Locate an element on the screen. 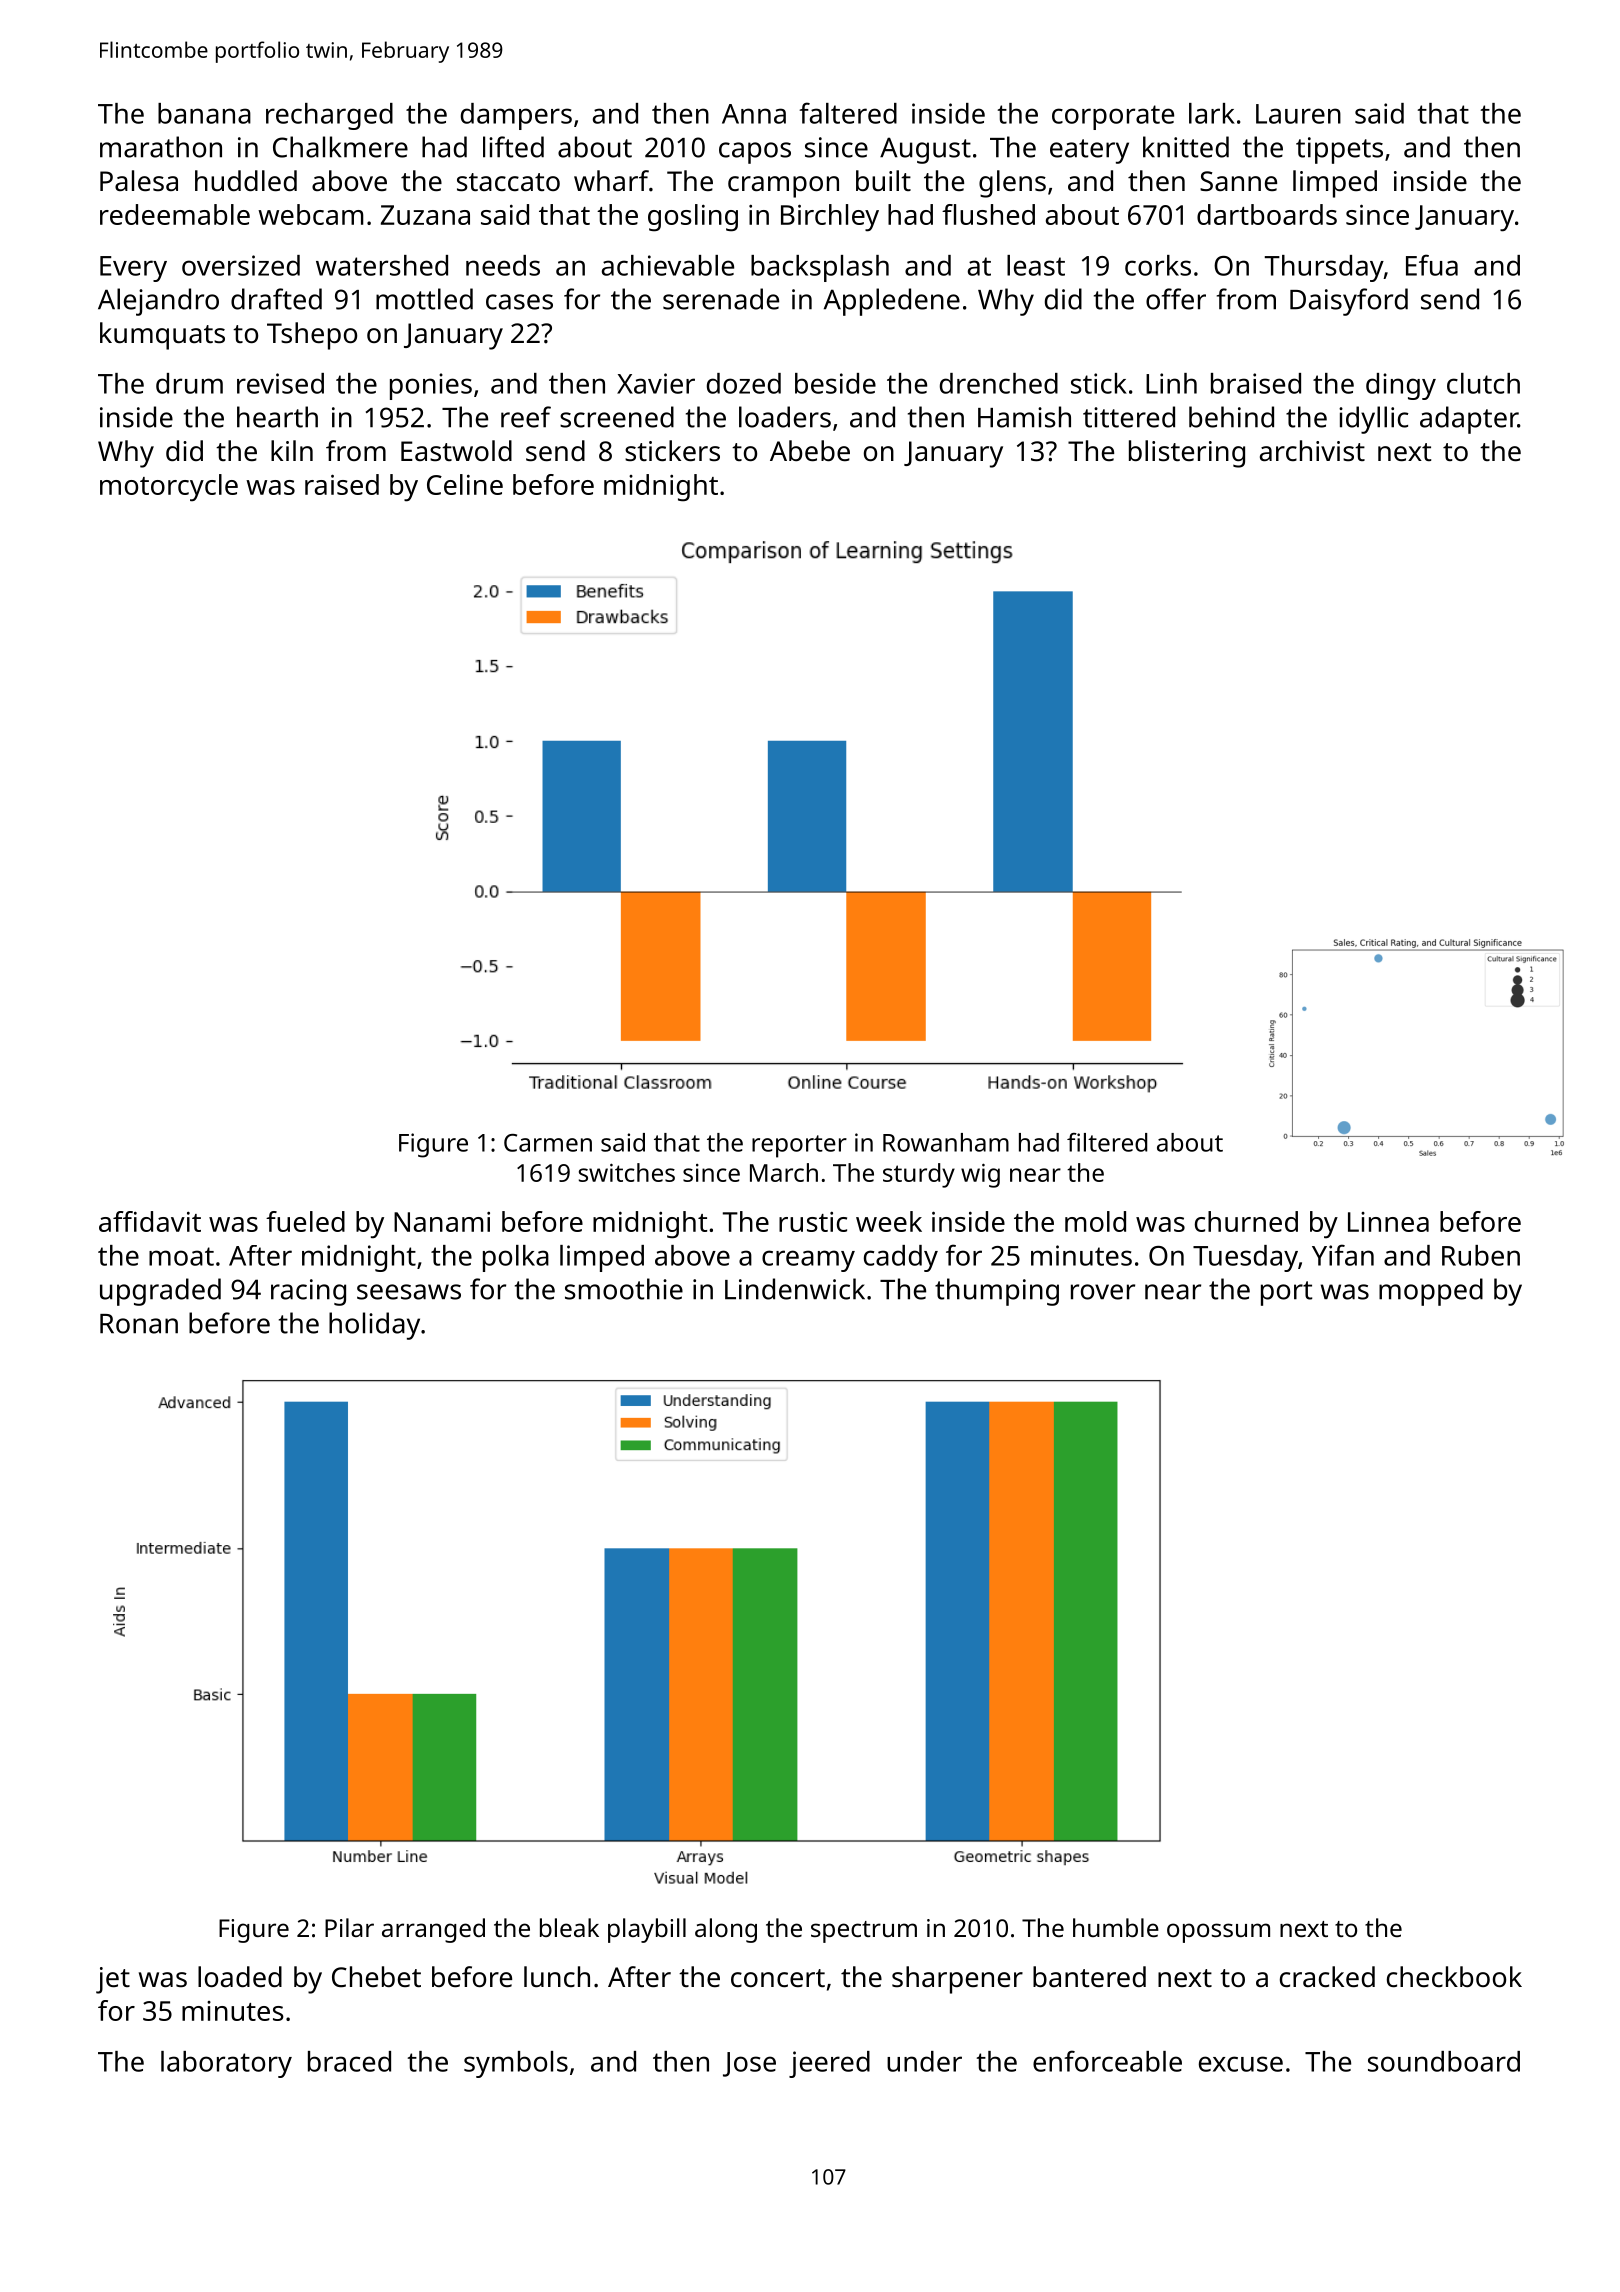  Pilar is located at coordinates (349, 1927).
